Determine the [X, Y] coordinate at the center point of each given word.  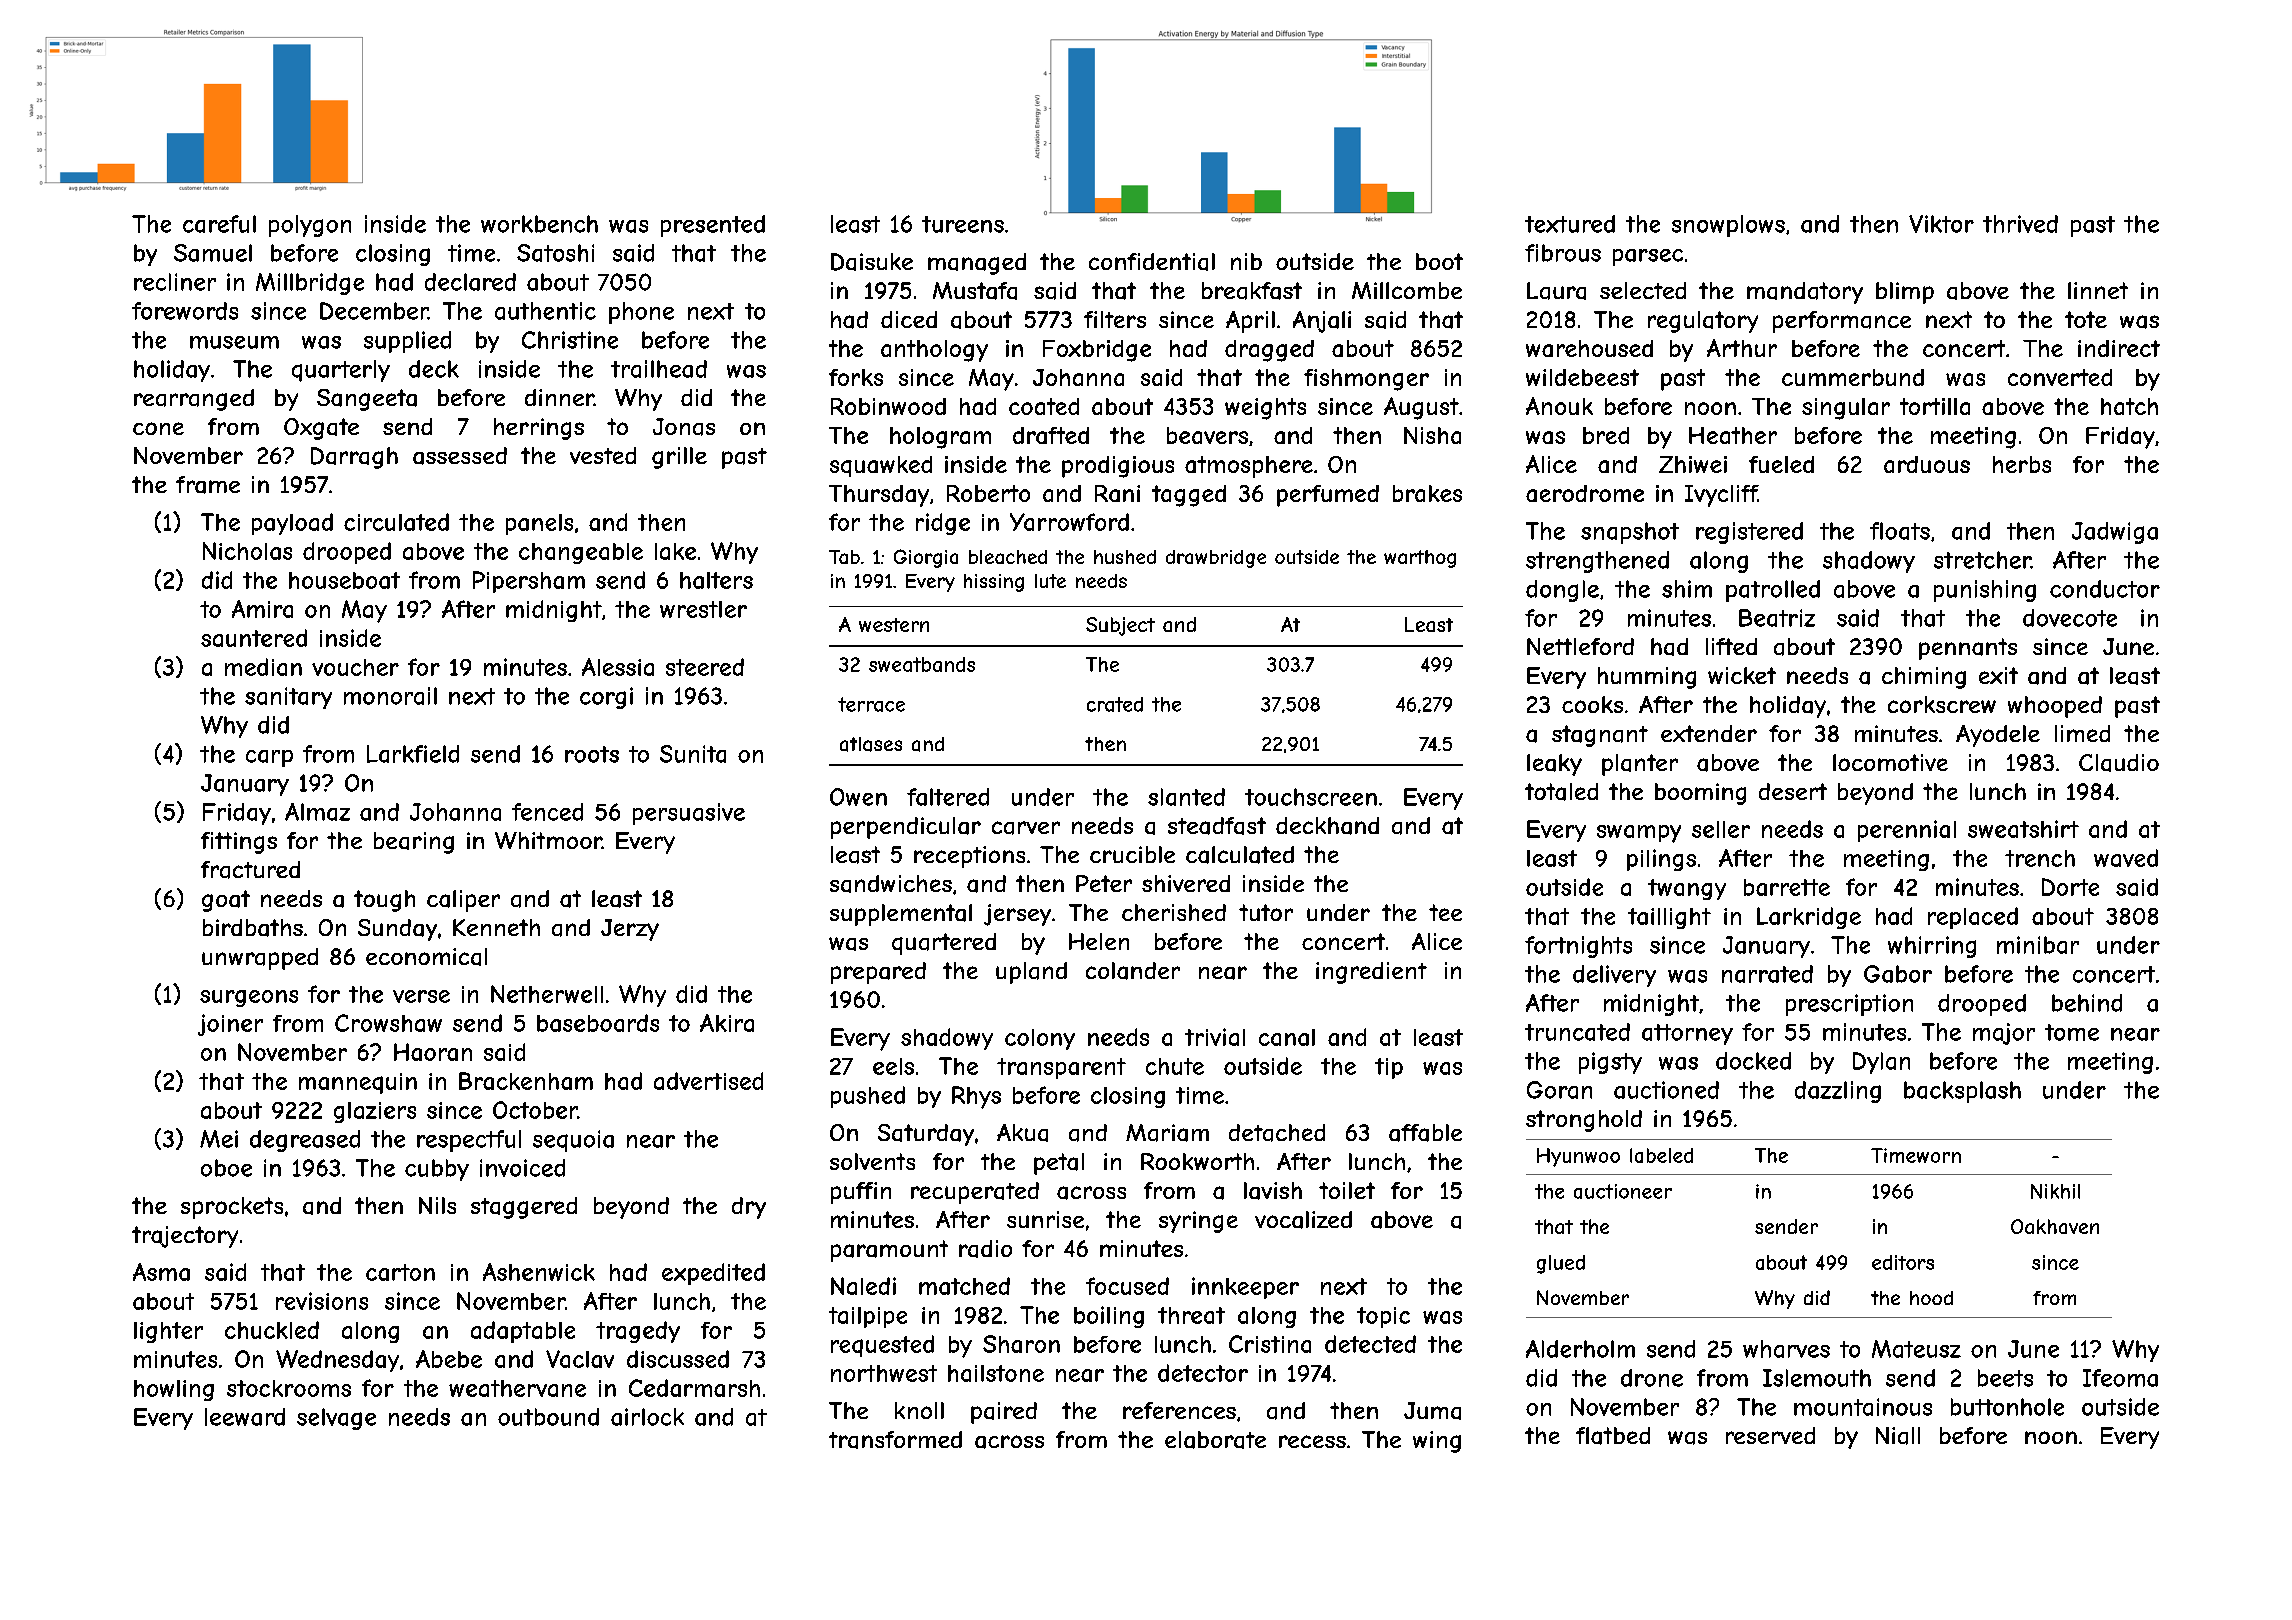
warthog [1420, 559]
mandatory [1805, 293]
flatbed [1613, 1436]
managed [977, 264]
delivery [1614, 976]
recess [1312, 1441]
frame [208, 485]
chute [1175, 1066]
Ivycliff [1721, 496]
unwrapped [260, 959]
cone [158, 428]
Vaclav [580, 1359]
